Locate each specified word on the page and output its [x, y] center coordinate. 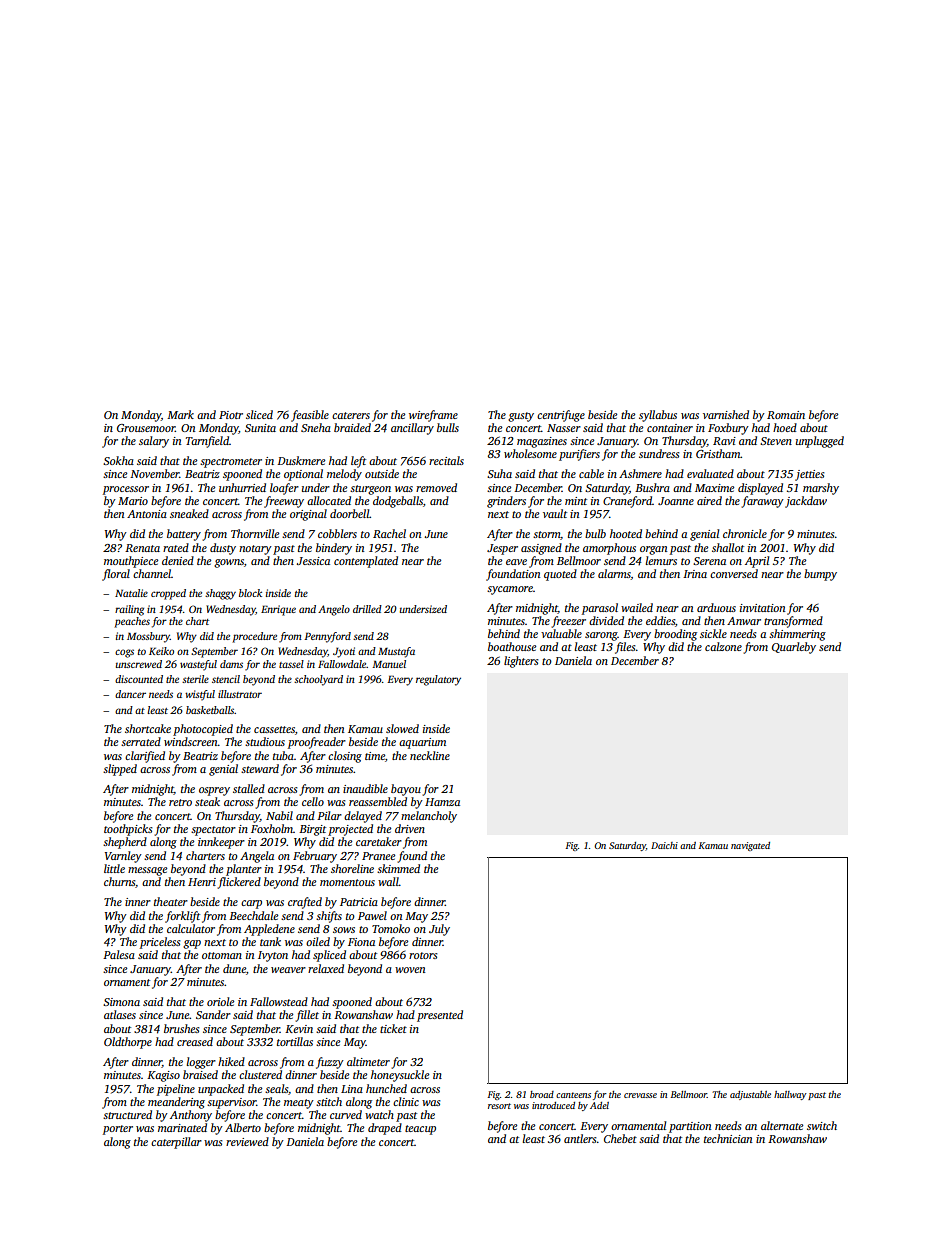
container [670, 428]
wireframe [433, 416]
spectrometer [231, 463]
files [625, 648]
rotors [423, 955]
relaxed [326, 968]
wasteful [198, 665]
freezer [568, 622]
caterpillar [176, 1143]
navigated [750, 846]
